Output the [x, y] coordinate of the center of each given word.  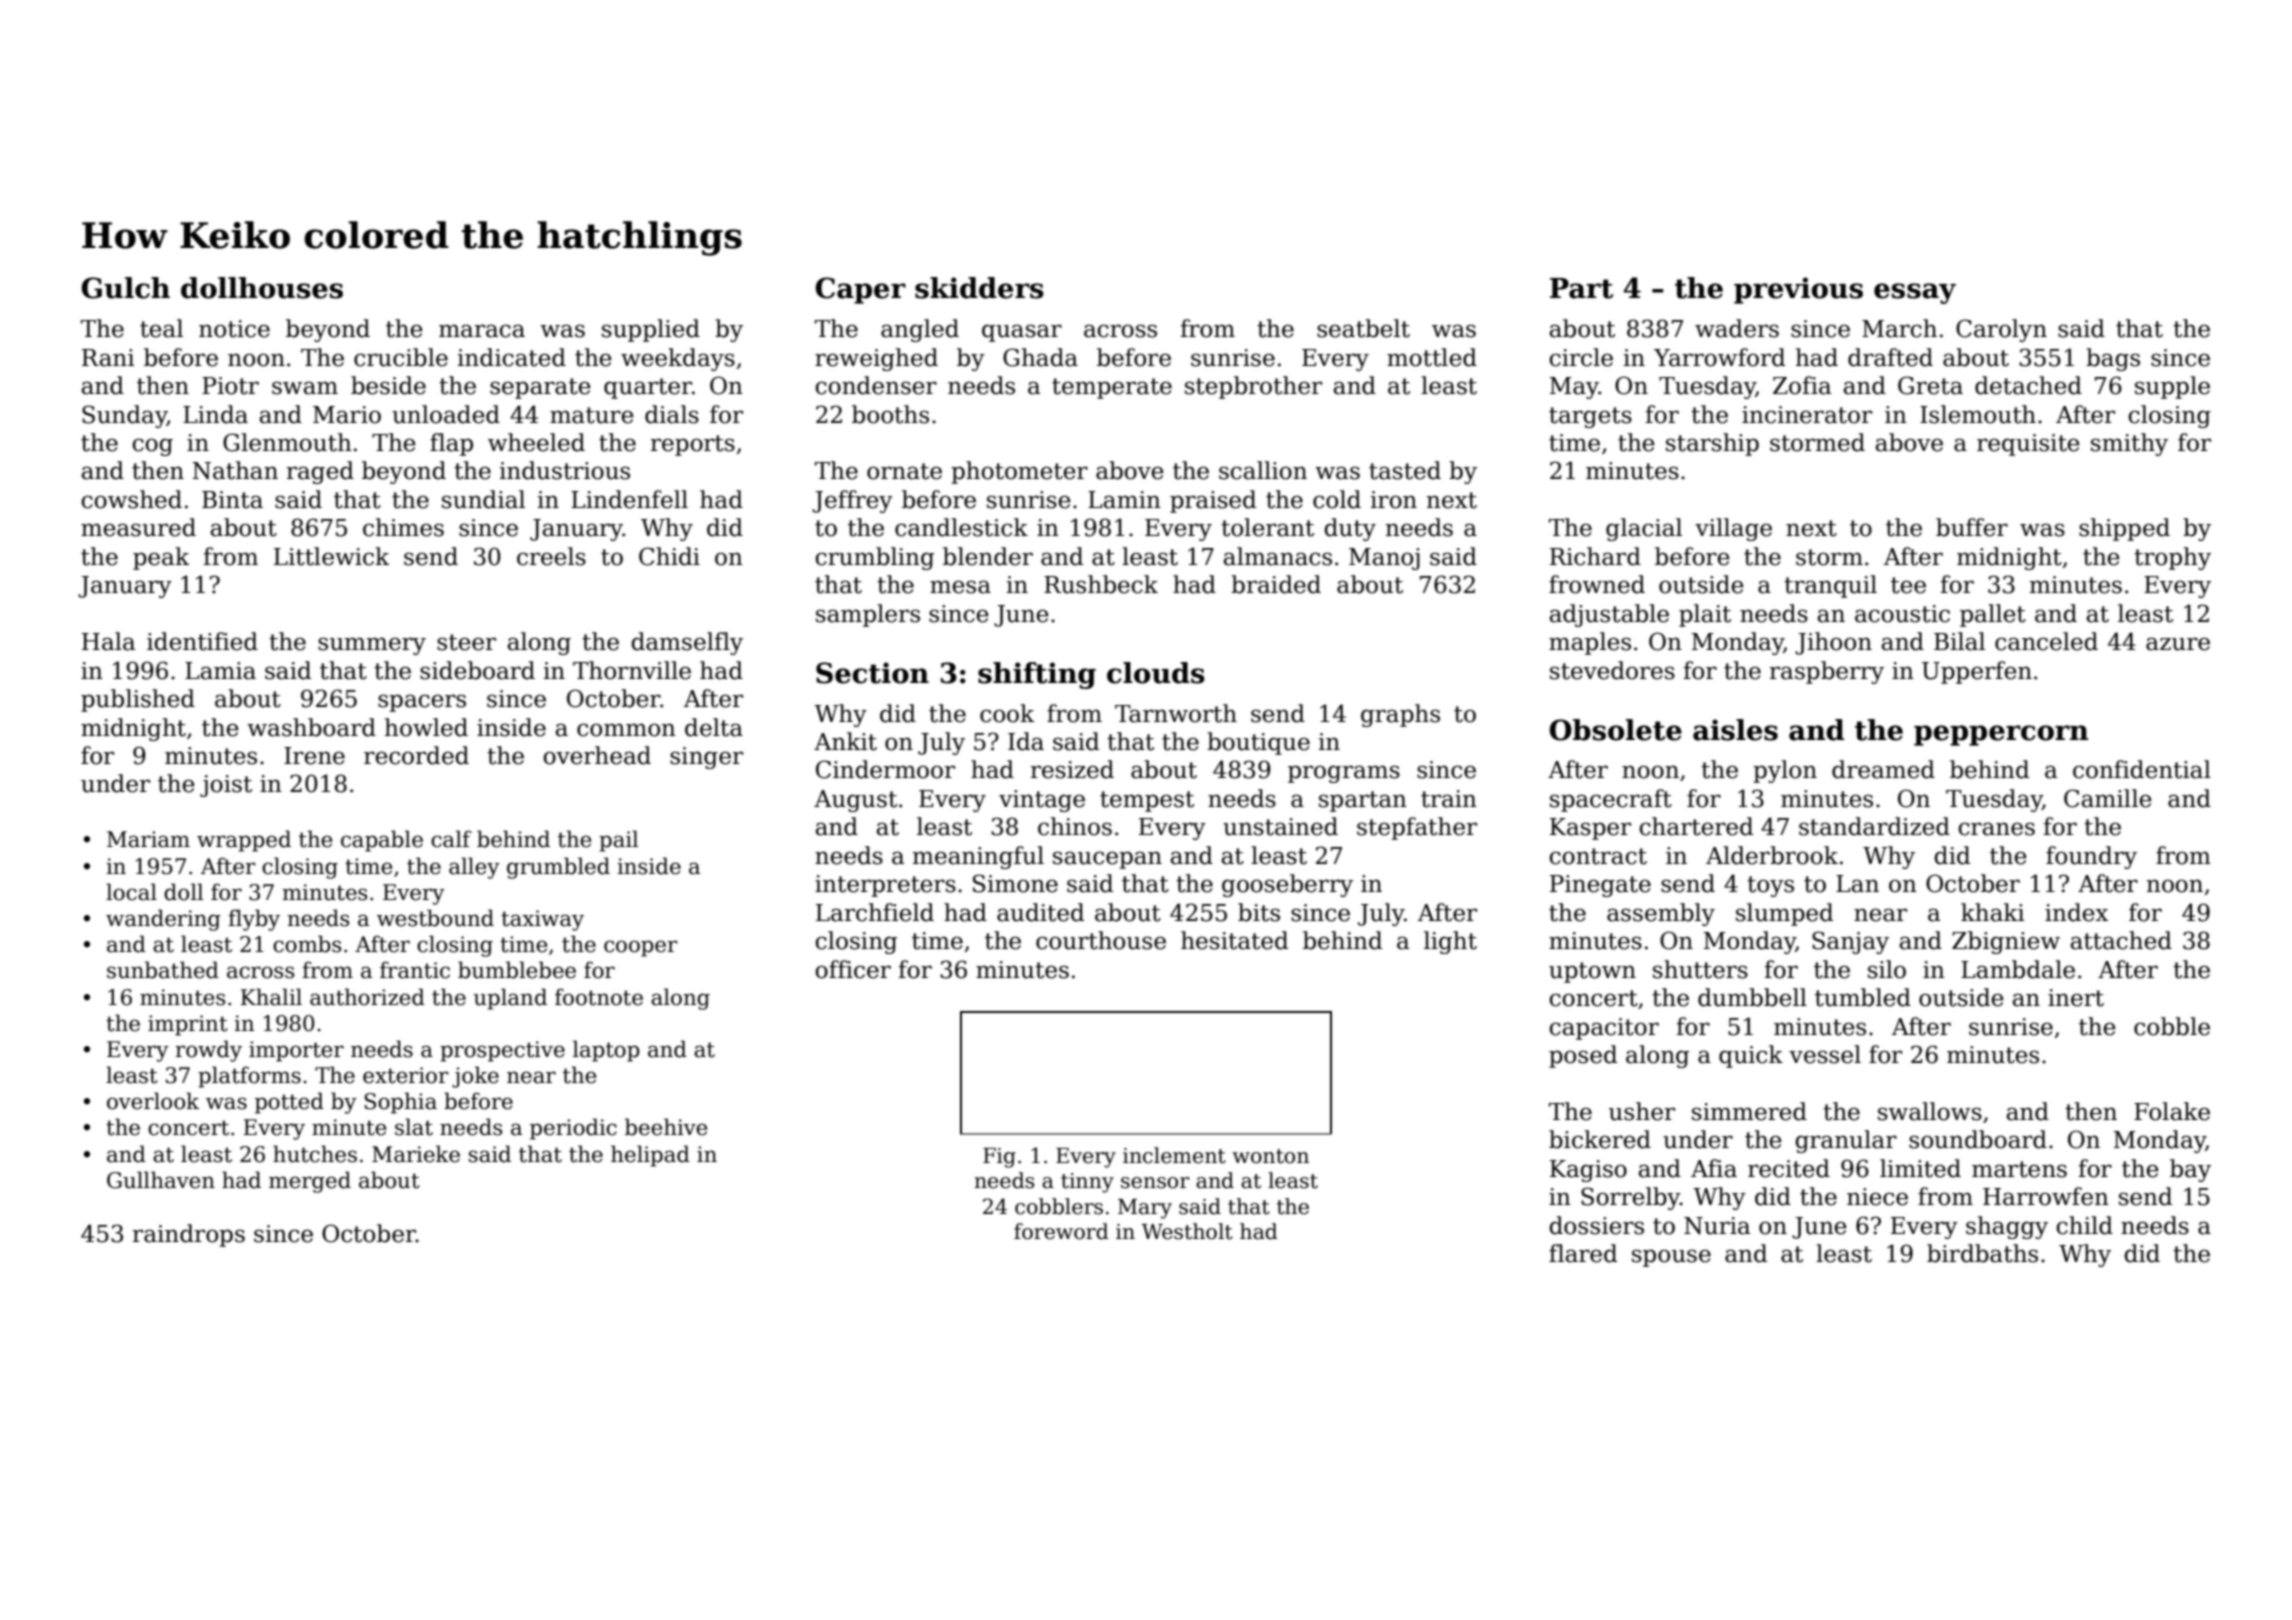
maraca [482, 331]
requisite [2028, 445]
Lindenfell [629, 499]
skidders [979, 288]
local [131, 892]
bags [2113, 359]
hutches [315, 1154]
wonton [1271, 1156]
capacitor [1604, 1029]
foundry [2091, 857]
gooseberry [1287, 885]
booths [890, 414]
